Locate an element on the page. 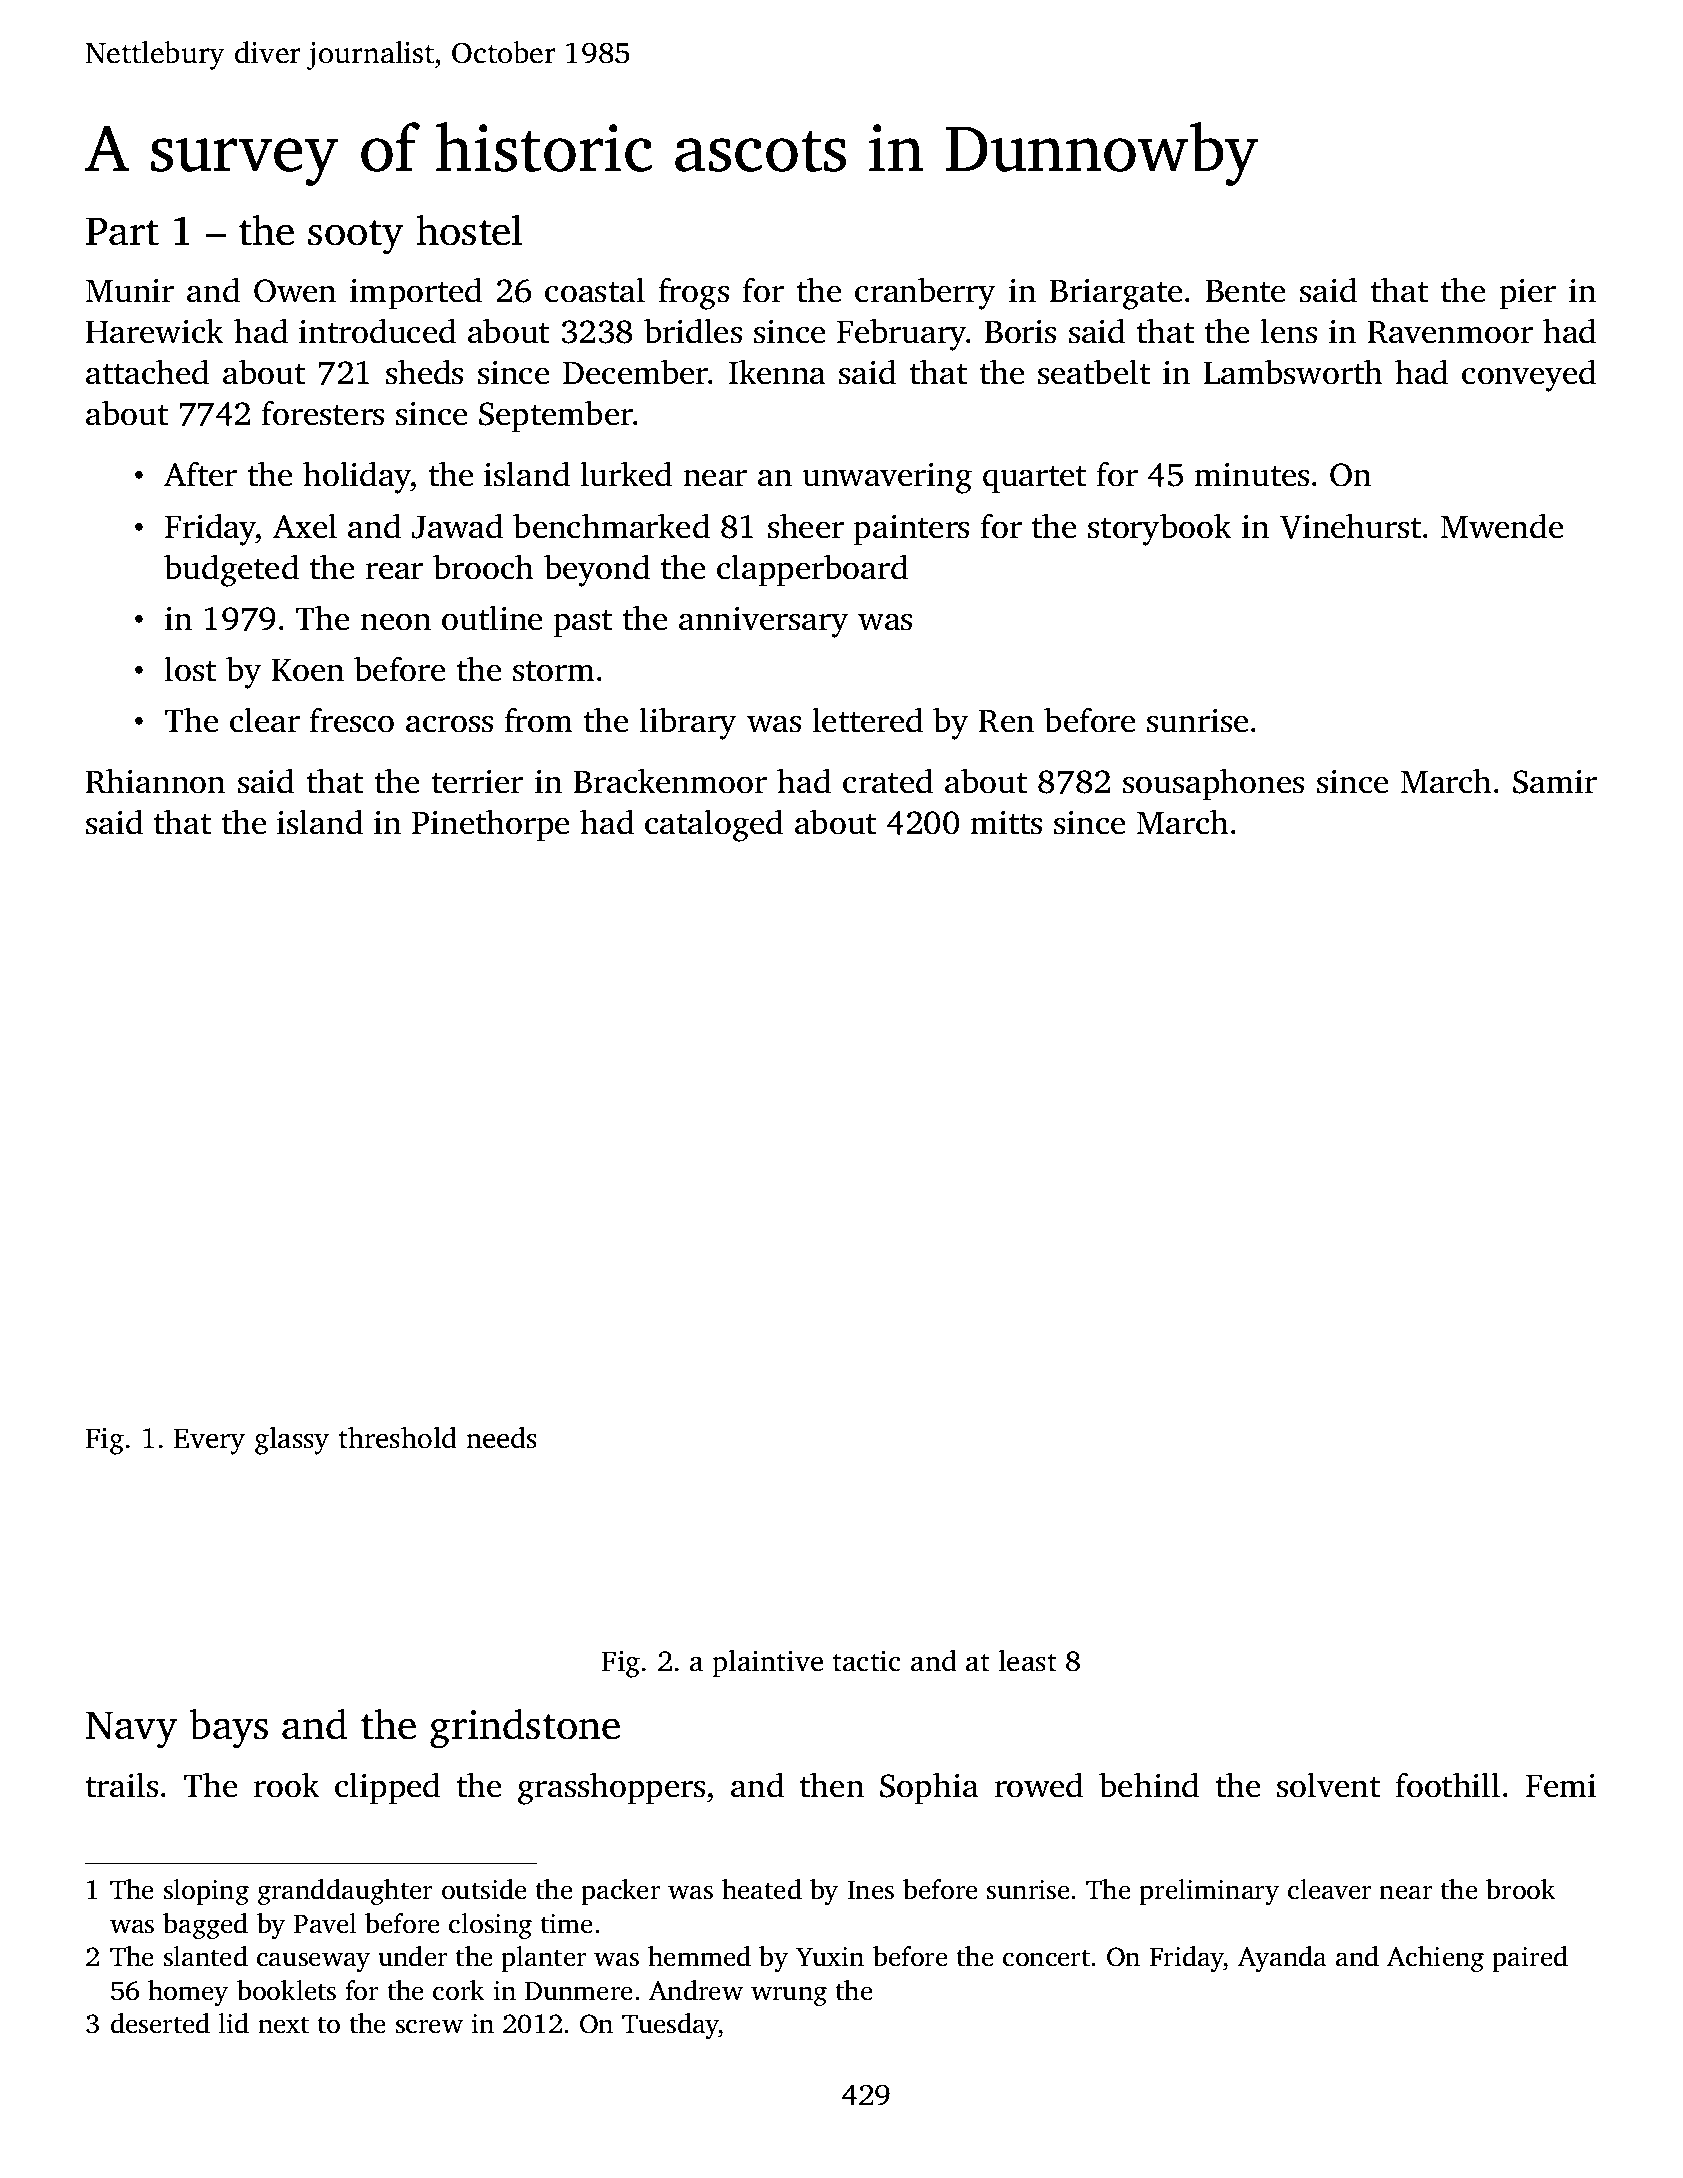 Image resolution: width=1683 pixels, height=2178 pixels. mitts is located at coordinates (1006, 822).
